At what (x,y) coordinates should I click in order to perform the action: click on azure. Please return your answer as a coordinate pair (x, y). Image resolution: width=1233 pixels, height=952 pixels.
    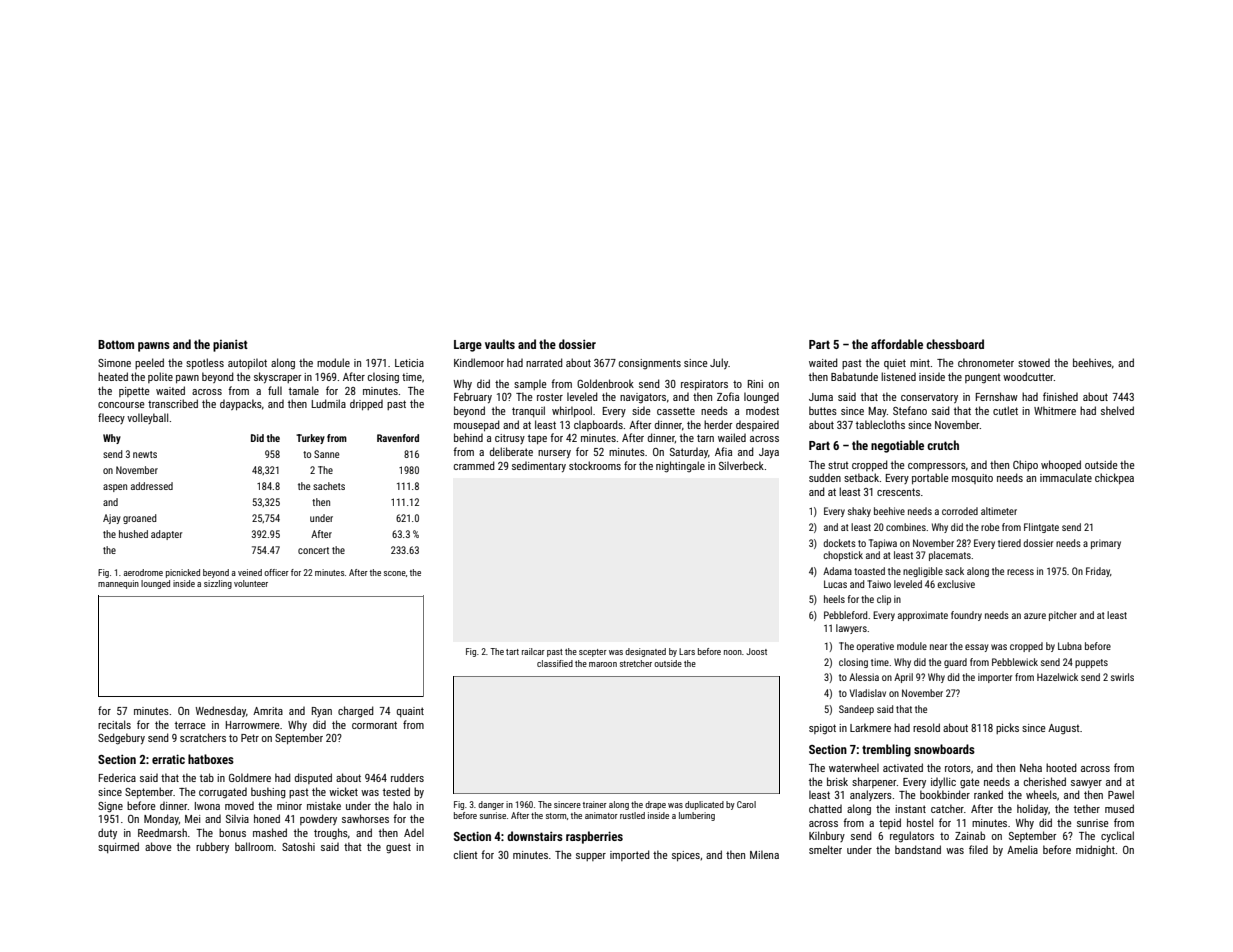
    Looking at the image, I should click on (1035, 616).
